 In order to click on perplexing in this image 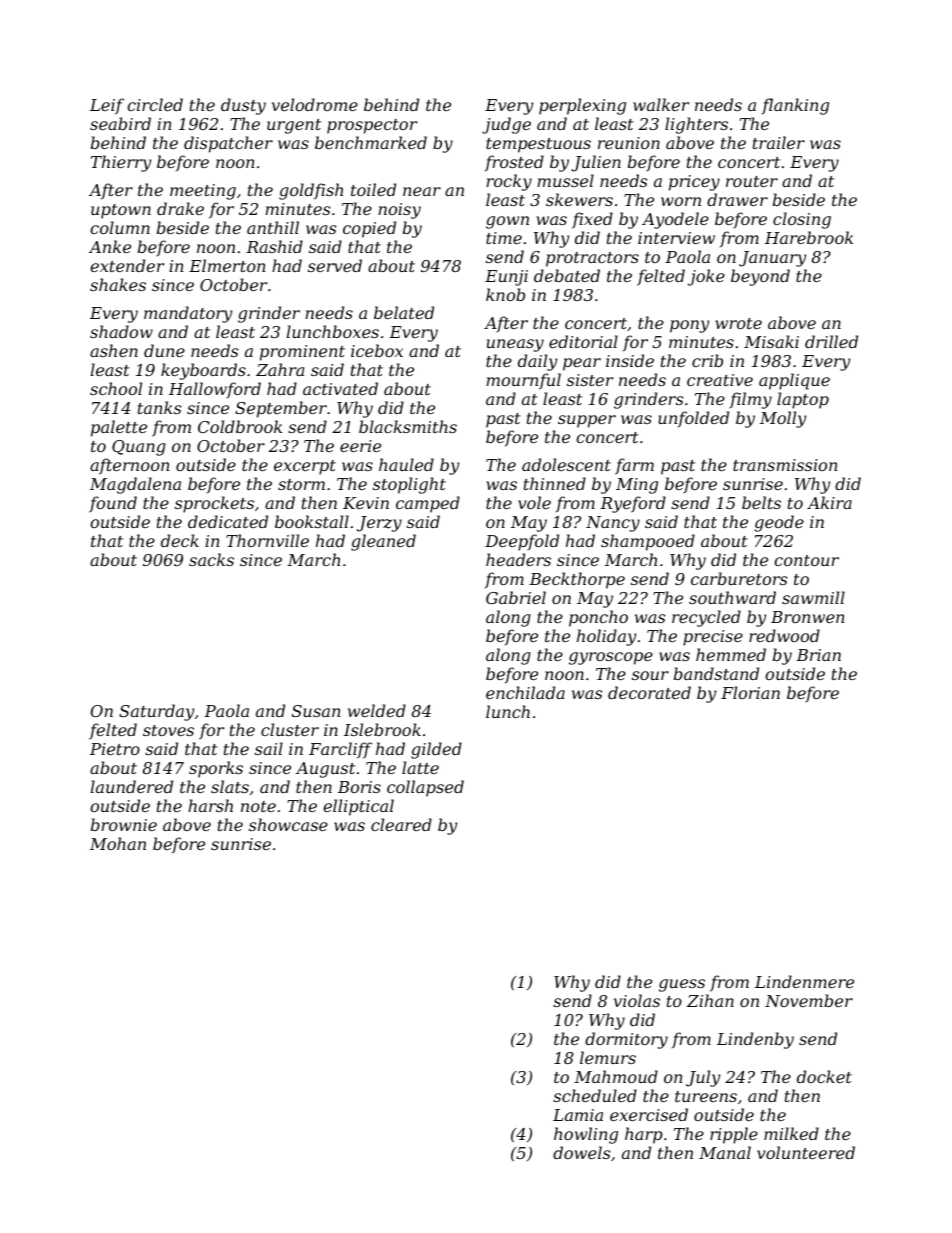, I will do `click(582, 106)`.
